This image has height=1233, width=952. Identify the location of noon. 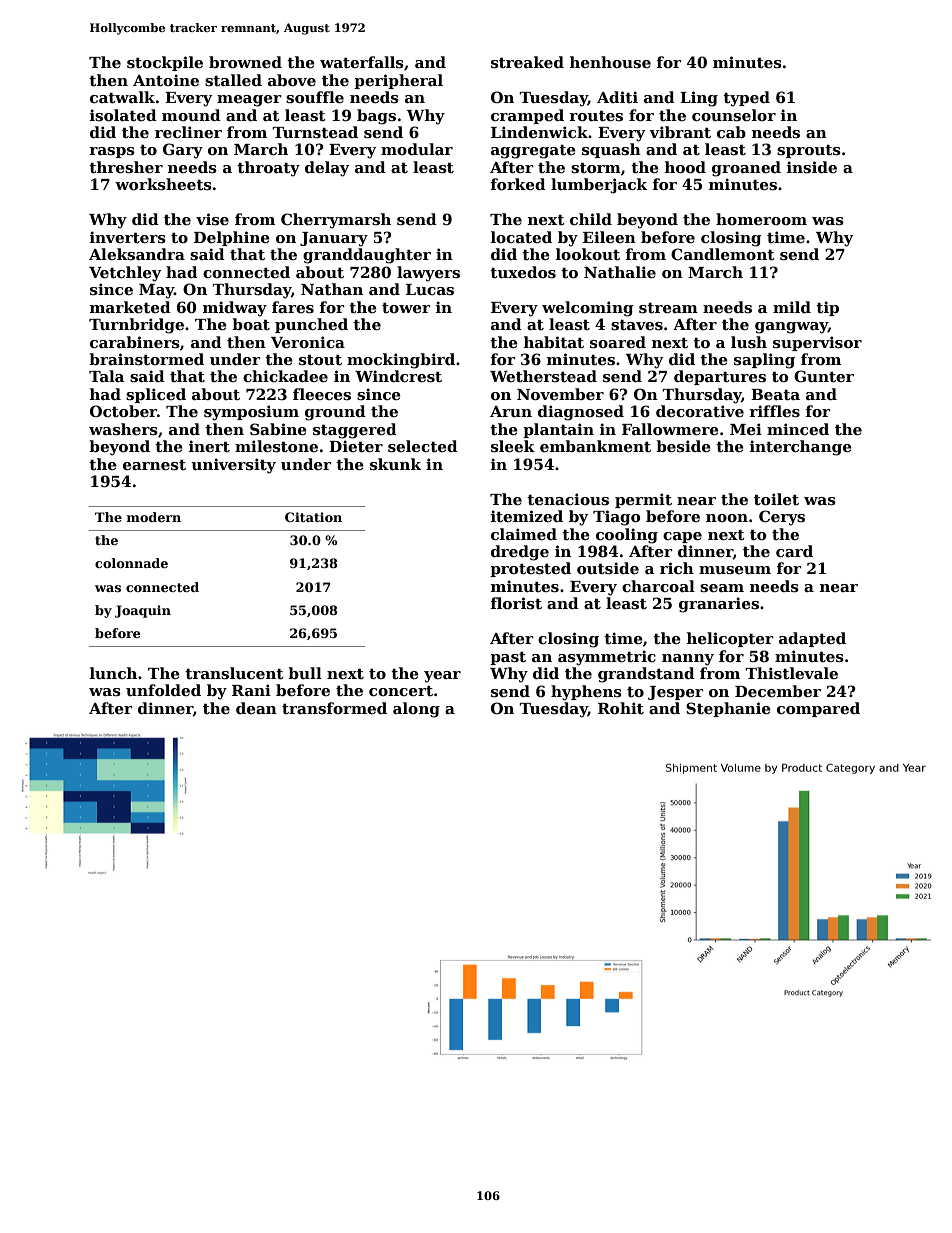
(727, 518).
